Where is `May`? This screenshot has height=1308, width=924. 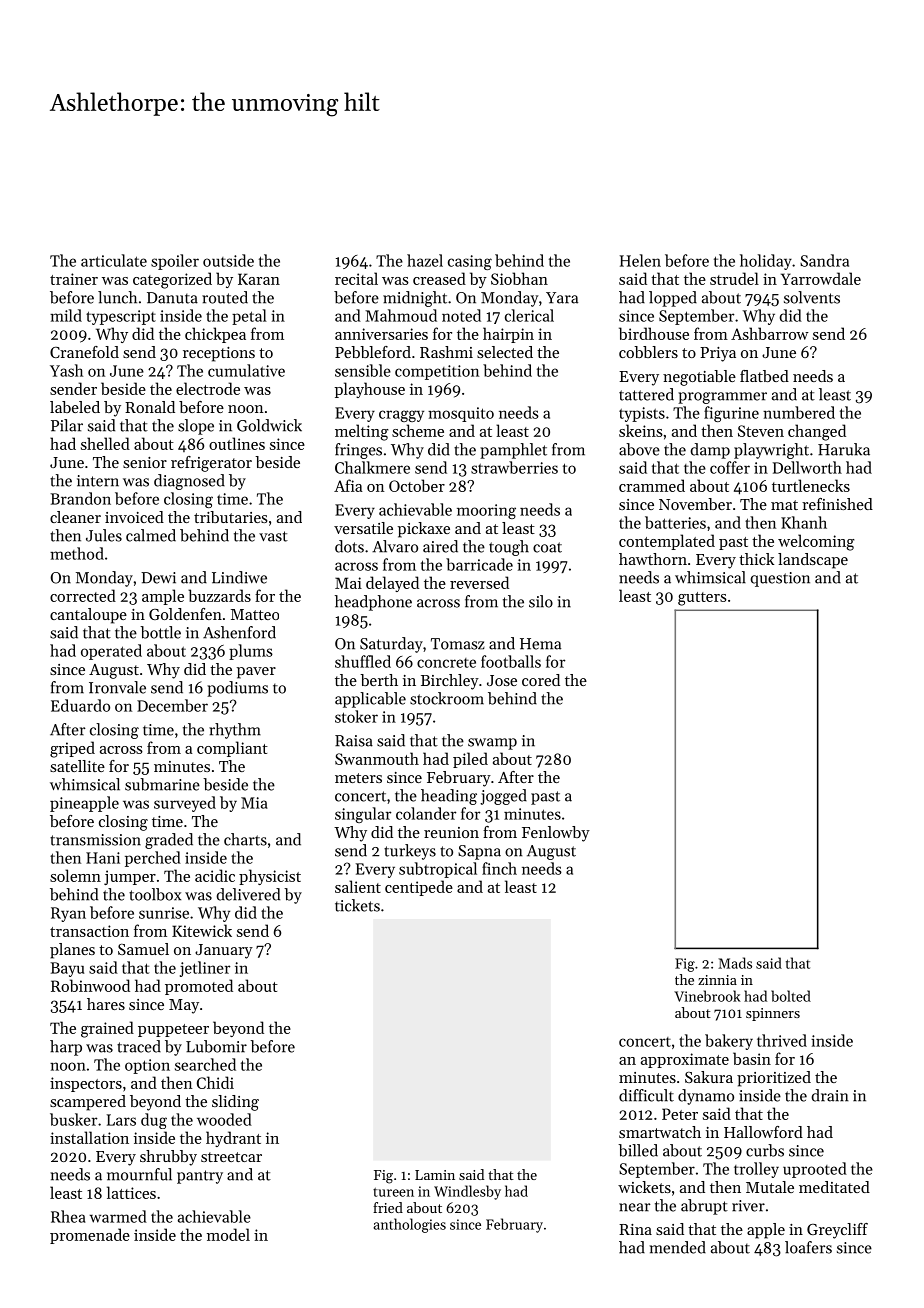 May is located at coordinates (184, 1006).
